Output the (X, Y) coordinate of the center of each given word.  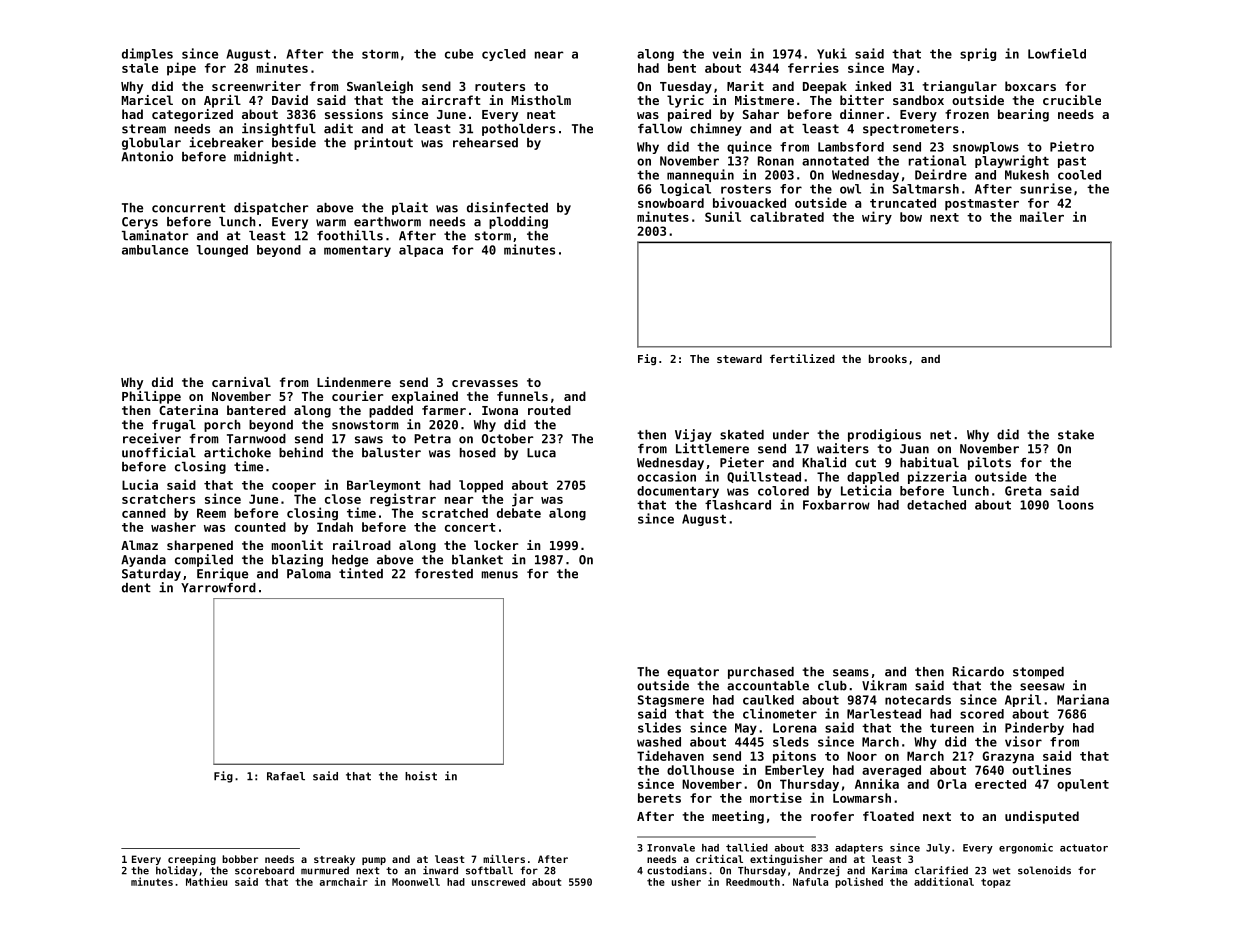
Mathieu (206, 881)
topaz (996, 883)
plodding (518, 222)
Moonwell (416, 882)
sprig (978, 54)
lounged (222, 251)
